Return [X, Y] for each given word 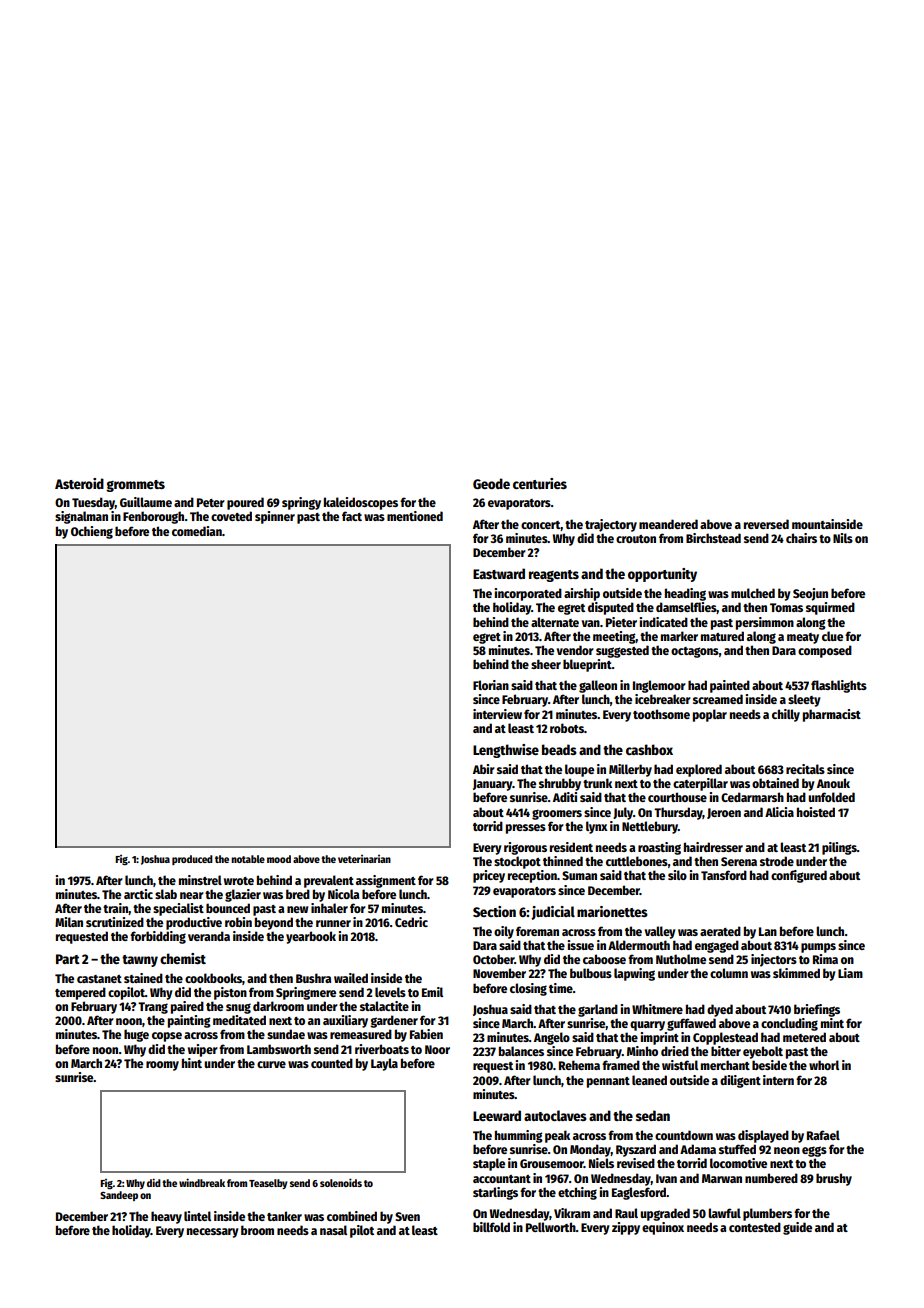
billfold [491, 1227]
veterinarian [364, 859]
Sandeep [119, 1196]
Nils [843, 538]
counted [332, 1063]
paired [187, 1007]
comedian [197, 531]
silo [677, 875]
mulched [753, 593]
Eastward [499, 573]
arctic [138, 894]
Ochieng [92, 532]
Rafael [823, 1135]
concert [541, 526]
